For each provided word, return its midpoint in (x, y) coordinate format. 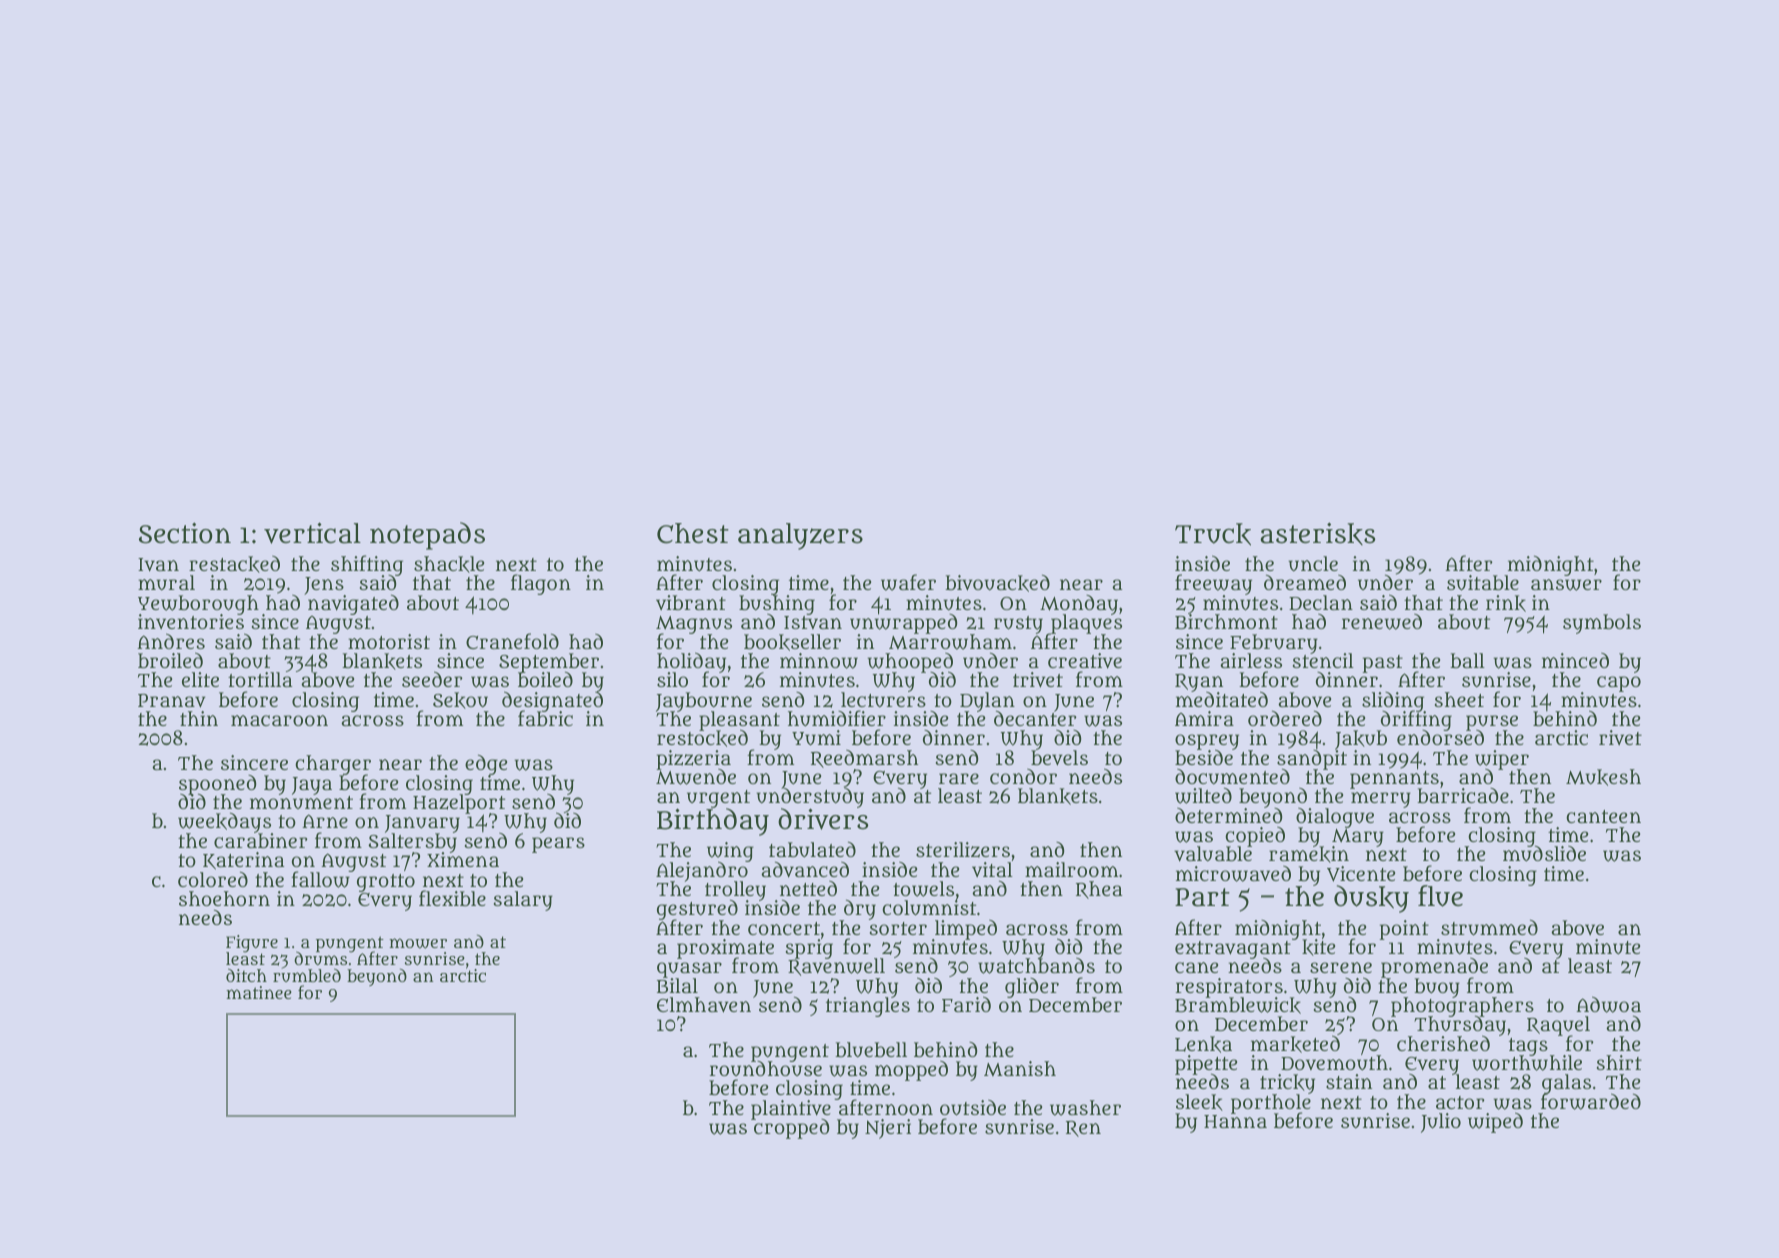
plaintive (791, 1110)
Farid (966, 1004)
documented (1232, 776)
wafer (908, 582)
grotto (386, 883)
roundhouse (766, 1069)
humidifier (837, 718)
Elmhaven (704, 1005)
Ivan (158, 565)
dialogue (1335, 818)
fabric (545, 719)
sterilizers (963, 850)
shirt (1619, 1062)
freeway (1213, 585)
